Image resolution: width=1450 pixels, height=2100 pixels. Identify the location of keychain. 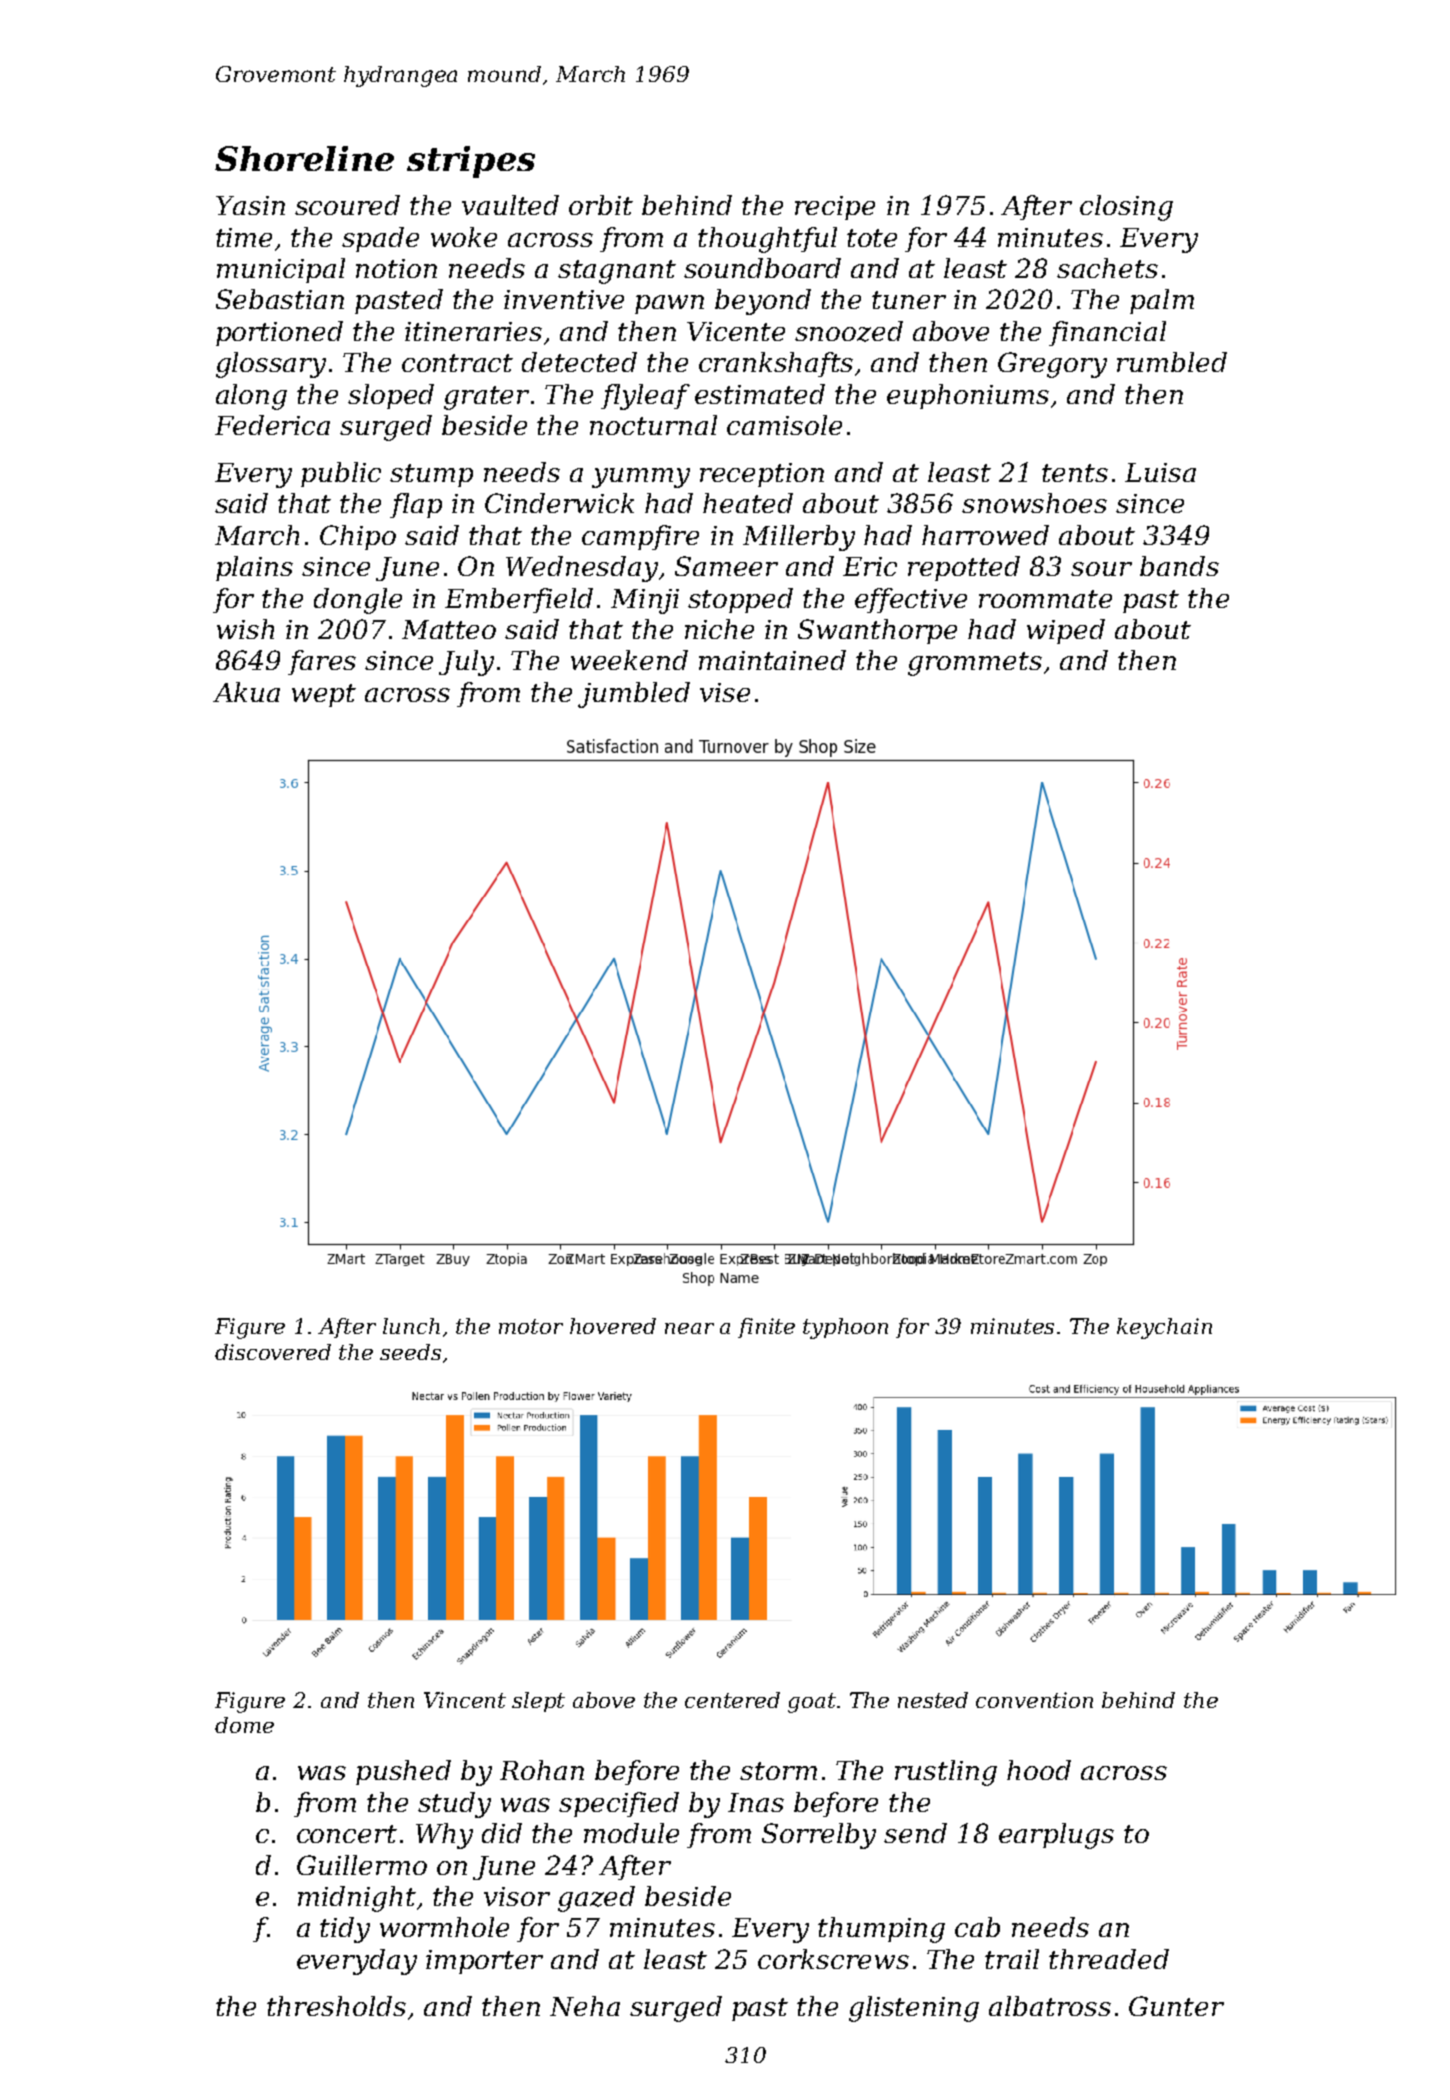
(1164, 1328).
